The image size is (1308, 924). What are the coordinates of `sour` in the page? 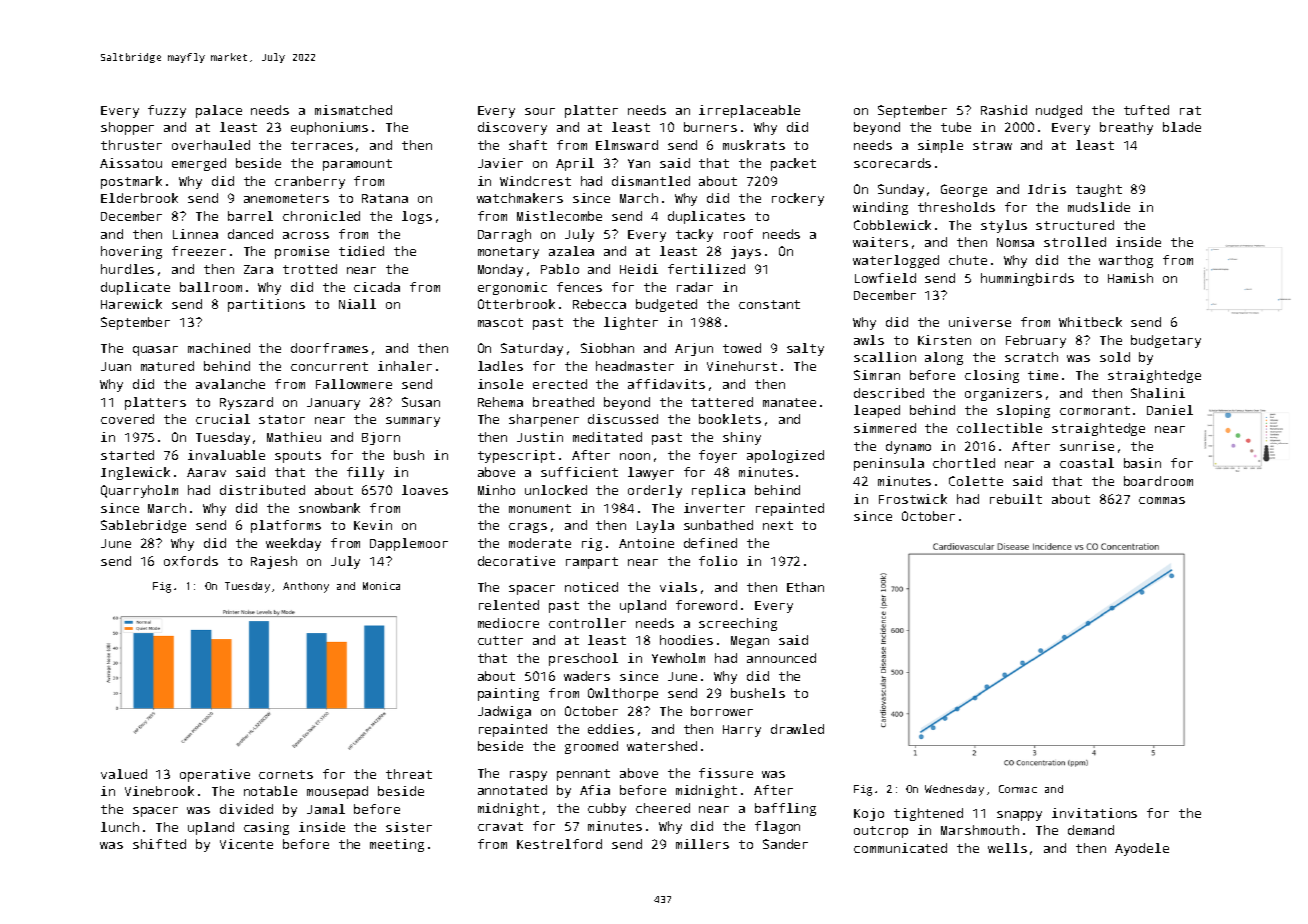 It's located at (540, 111).
